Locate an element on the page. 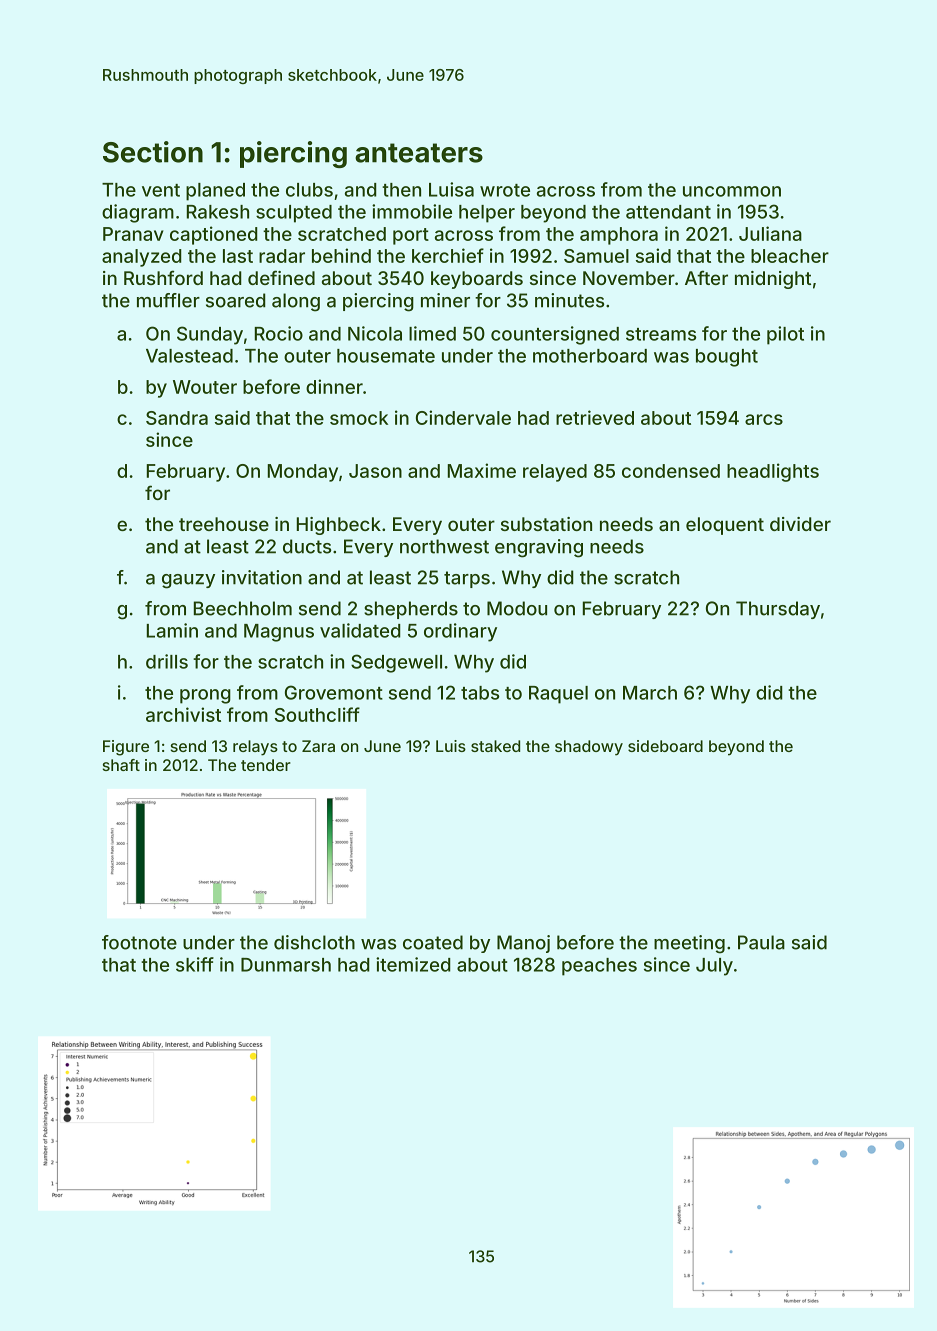 The height and width of the image is (1331, 937). tabs is located at coordinates (480, 693).
